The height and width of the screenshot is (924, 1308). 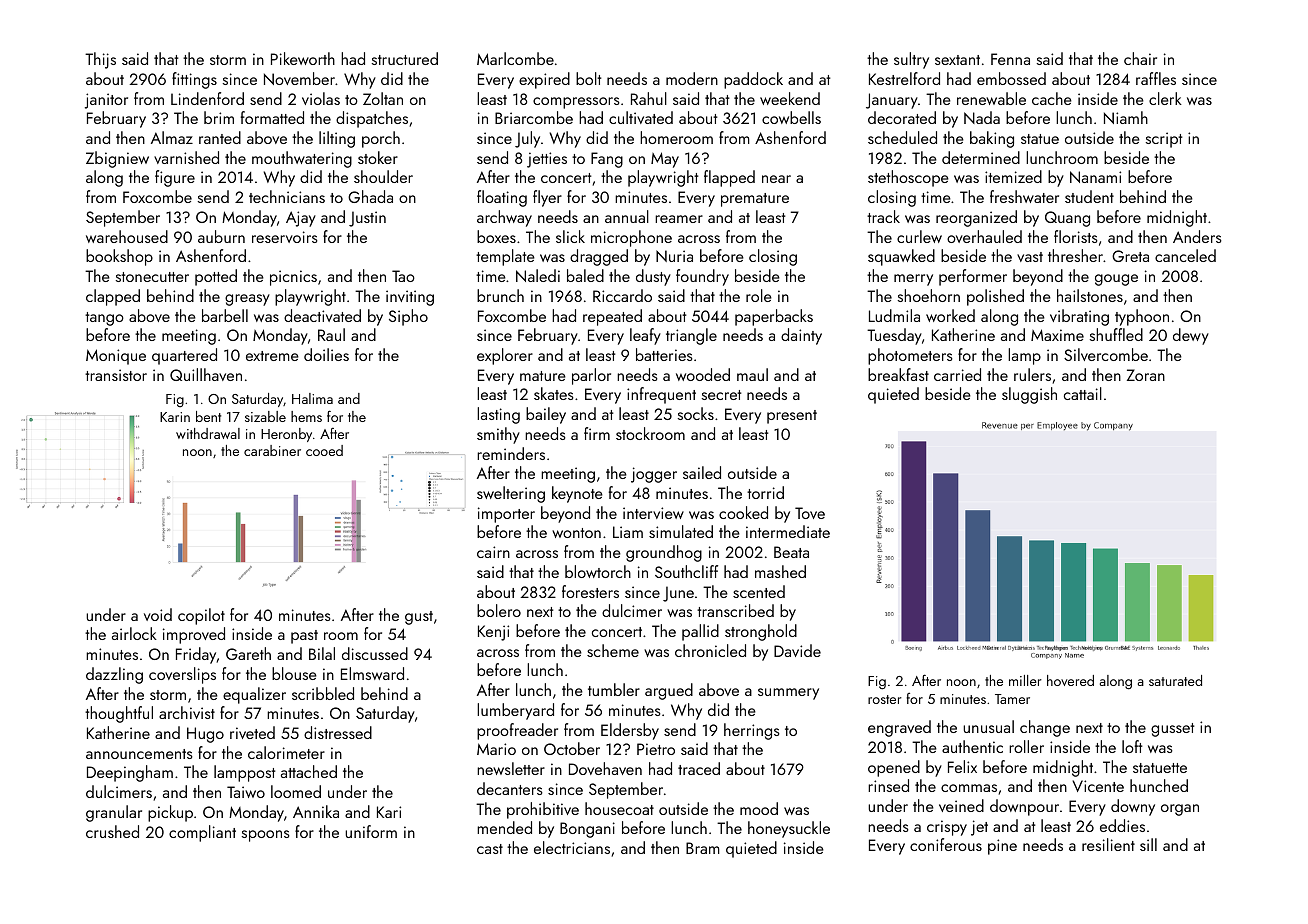 I want to click on photometers, so click(x=910, y=356).
